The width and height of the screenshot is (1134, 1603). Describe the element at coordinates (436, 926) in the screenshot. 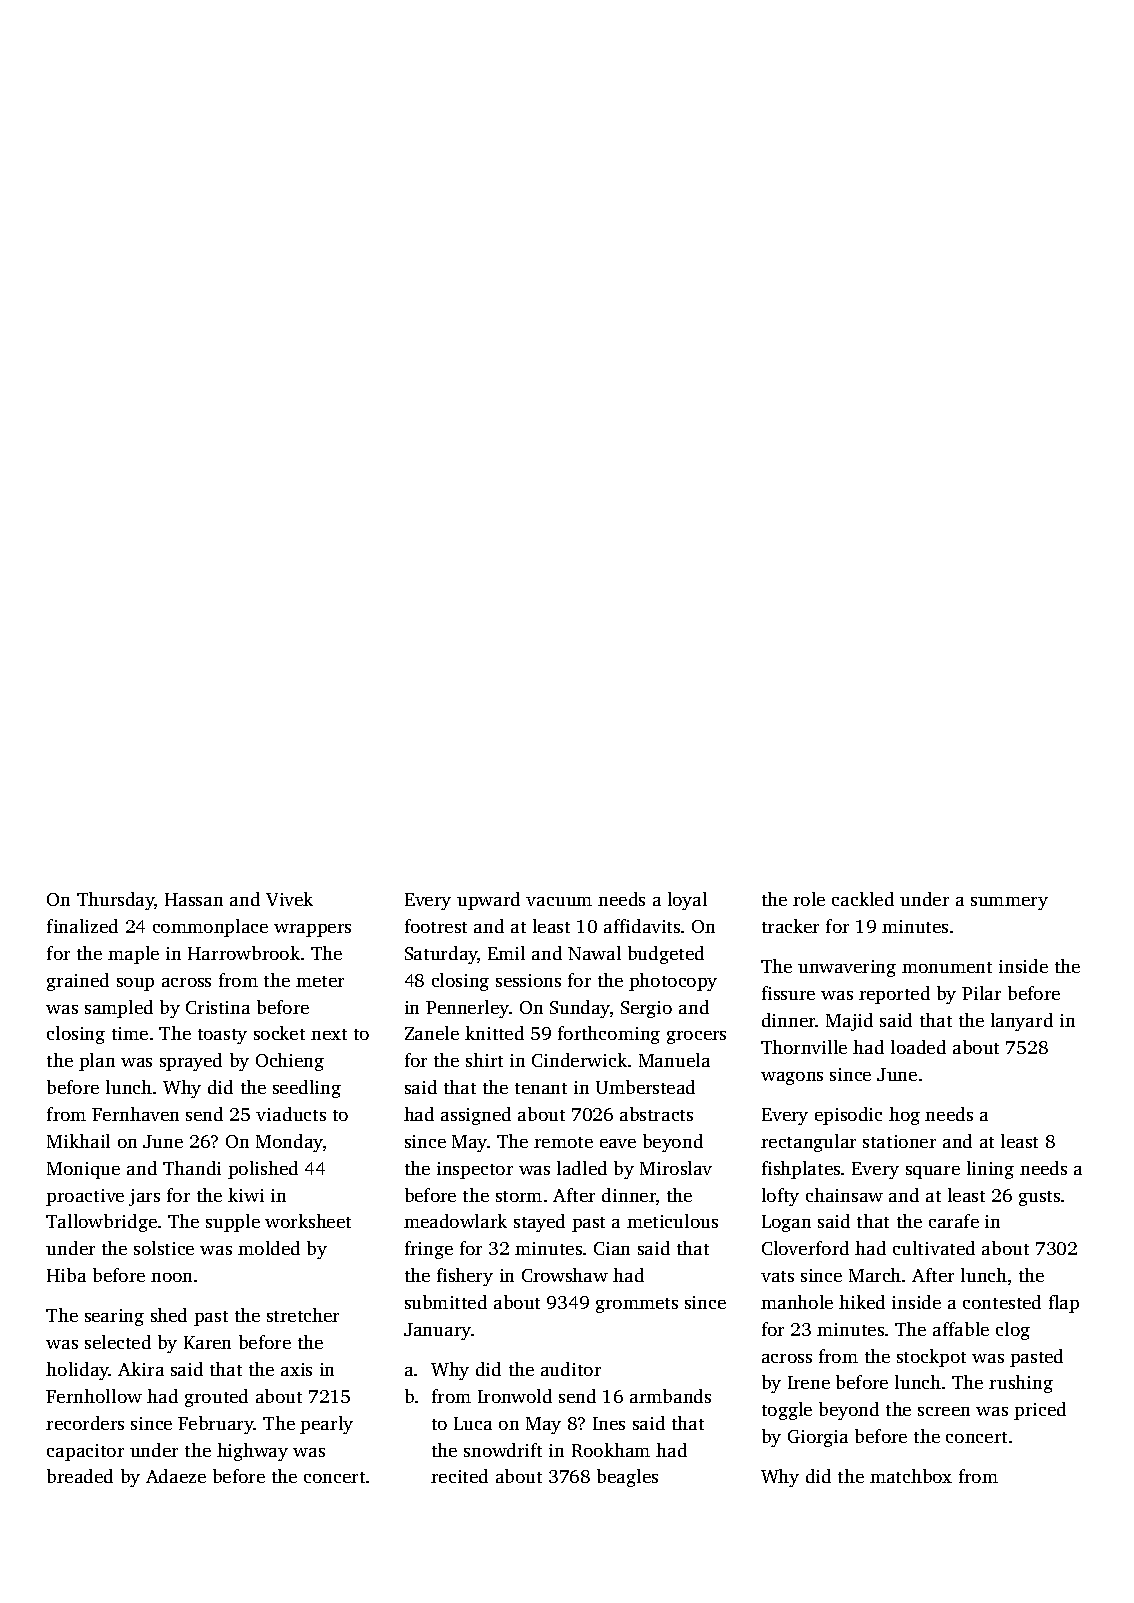

I see `footrest` at that location.
